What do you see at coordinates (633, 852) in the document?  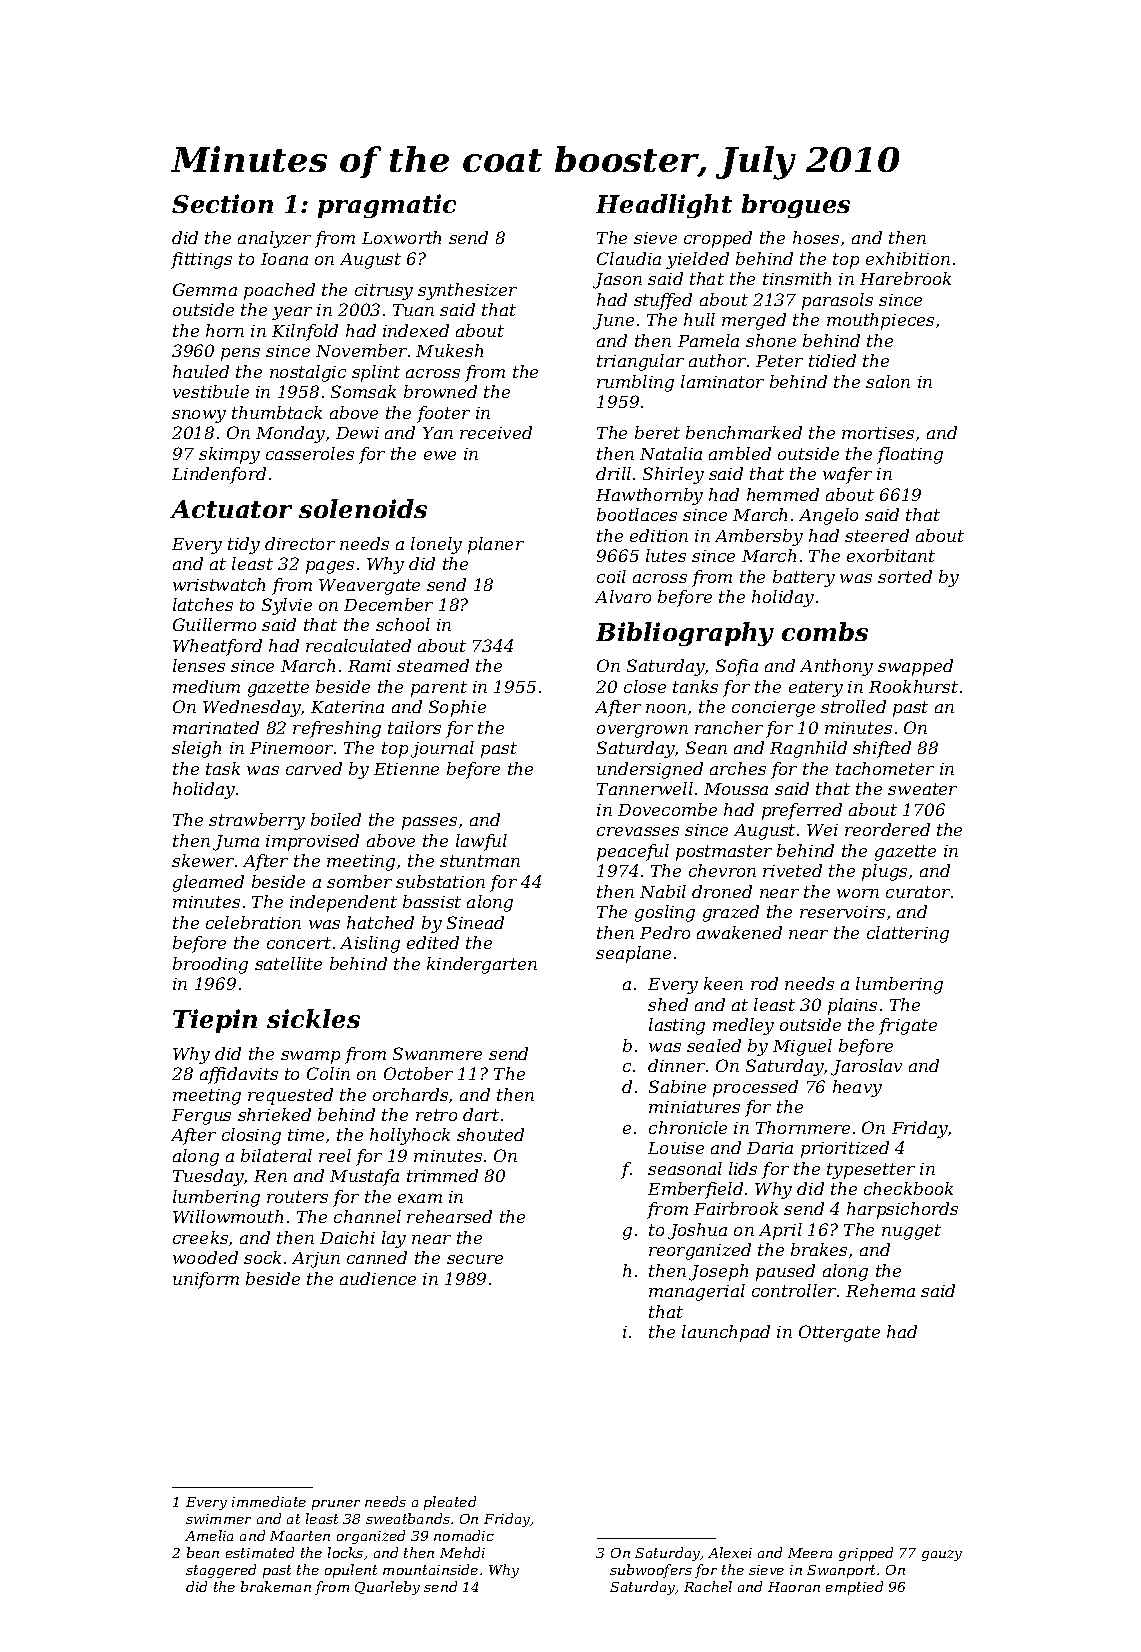 I see `peaceful` at bounding box center [633, 852].
